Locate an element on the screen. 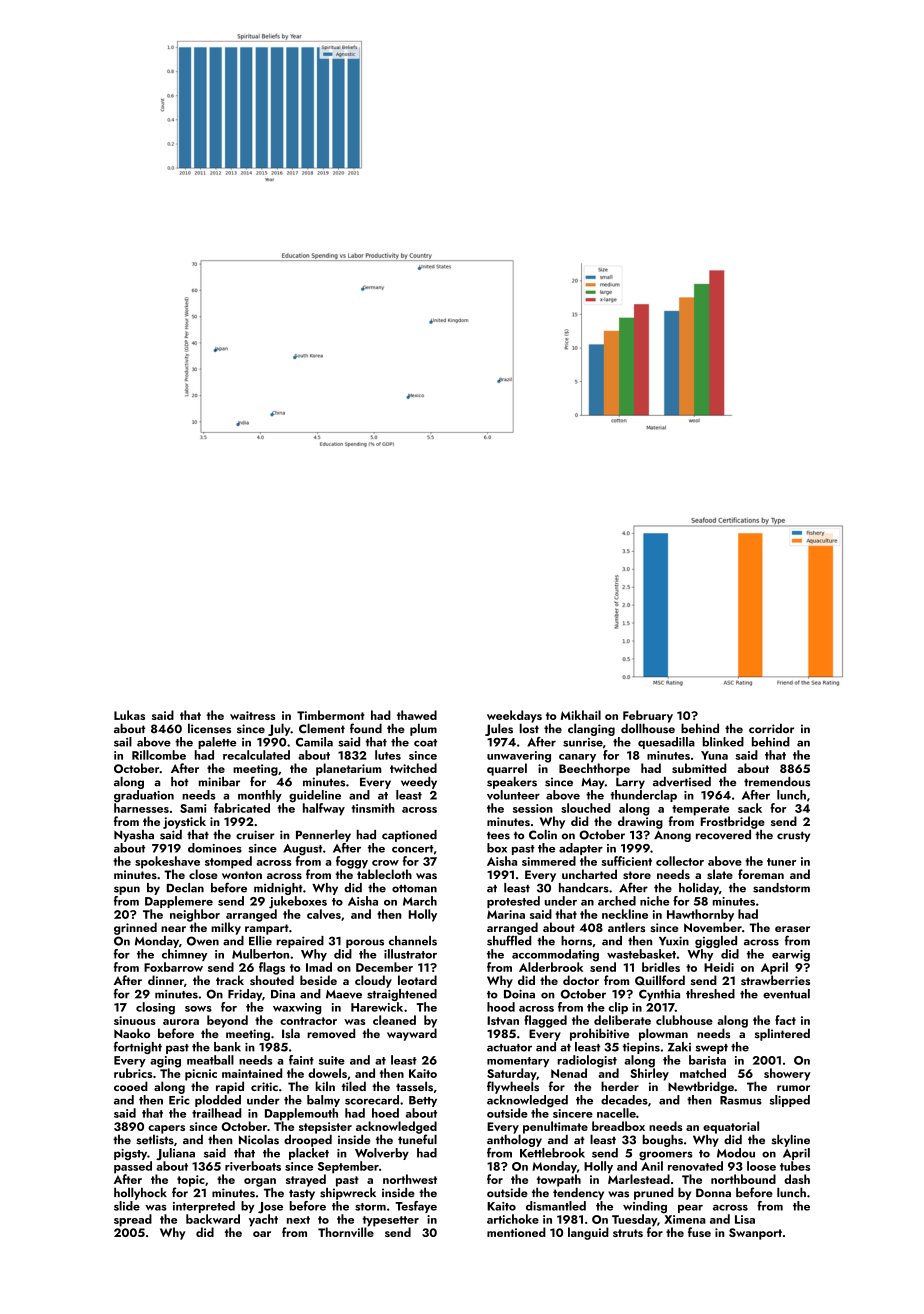 This screenshot has width=924, height=1314. leotard is located at coordinates (417, 980).
